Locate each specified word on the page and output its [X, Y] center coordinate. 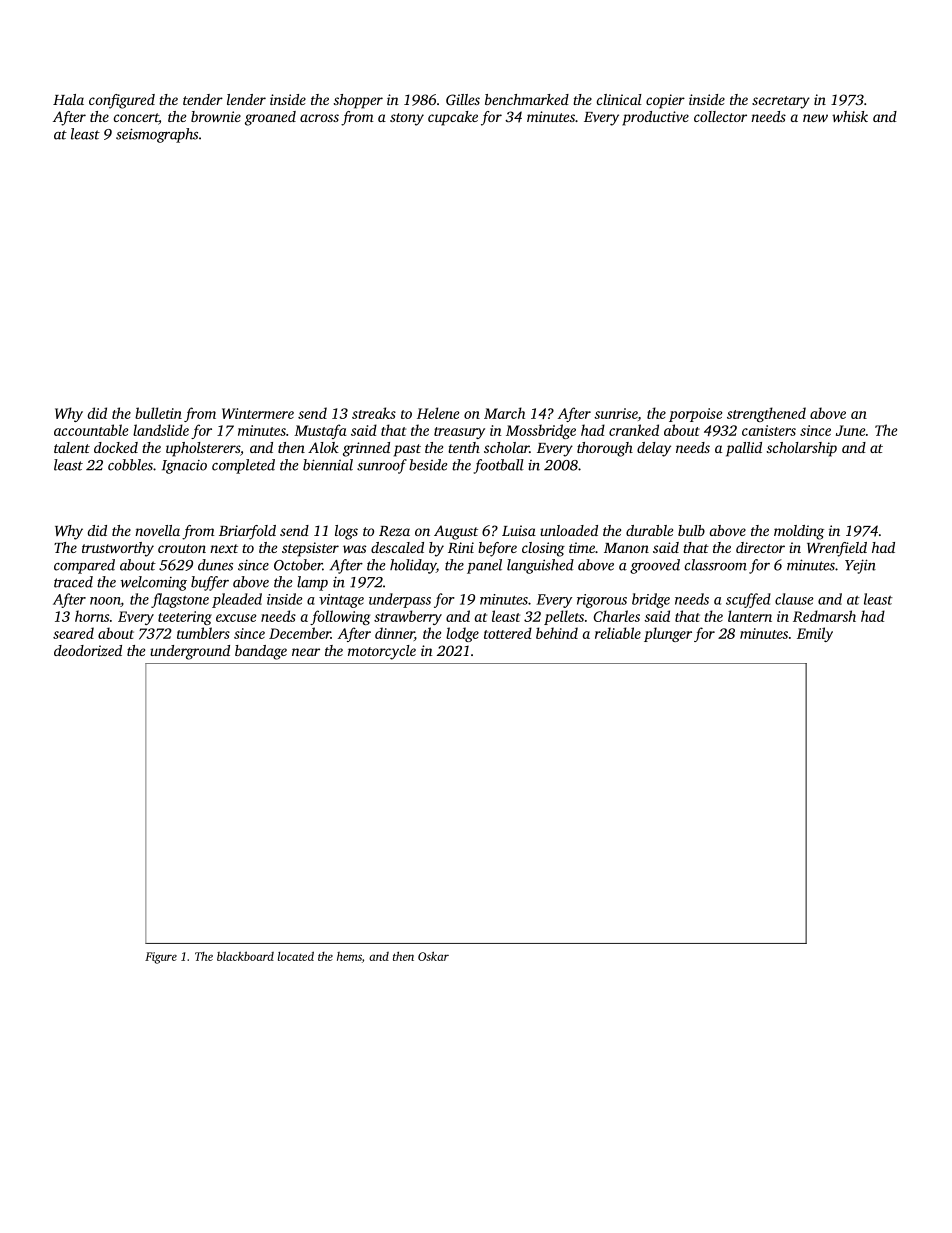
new [815, 118]
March [504, 413]
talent [72, 447]
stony [407, 119]
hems [349, 956]
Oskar [433, 956]
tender [203, 99]
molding [799, 532]
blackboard [245, 956]
